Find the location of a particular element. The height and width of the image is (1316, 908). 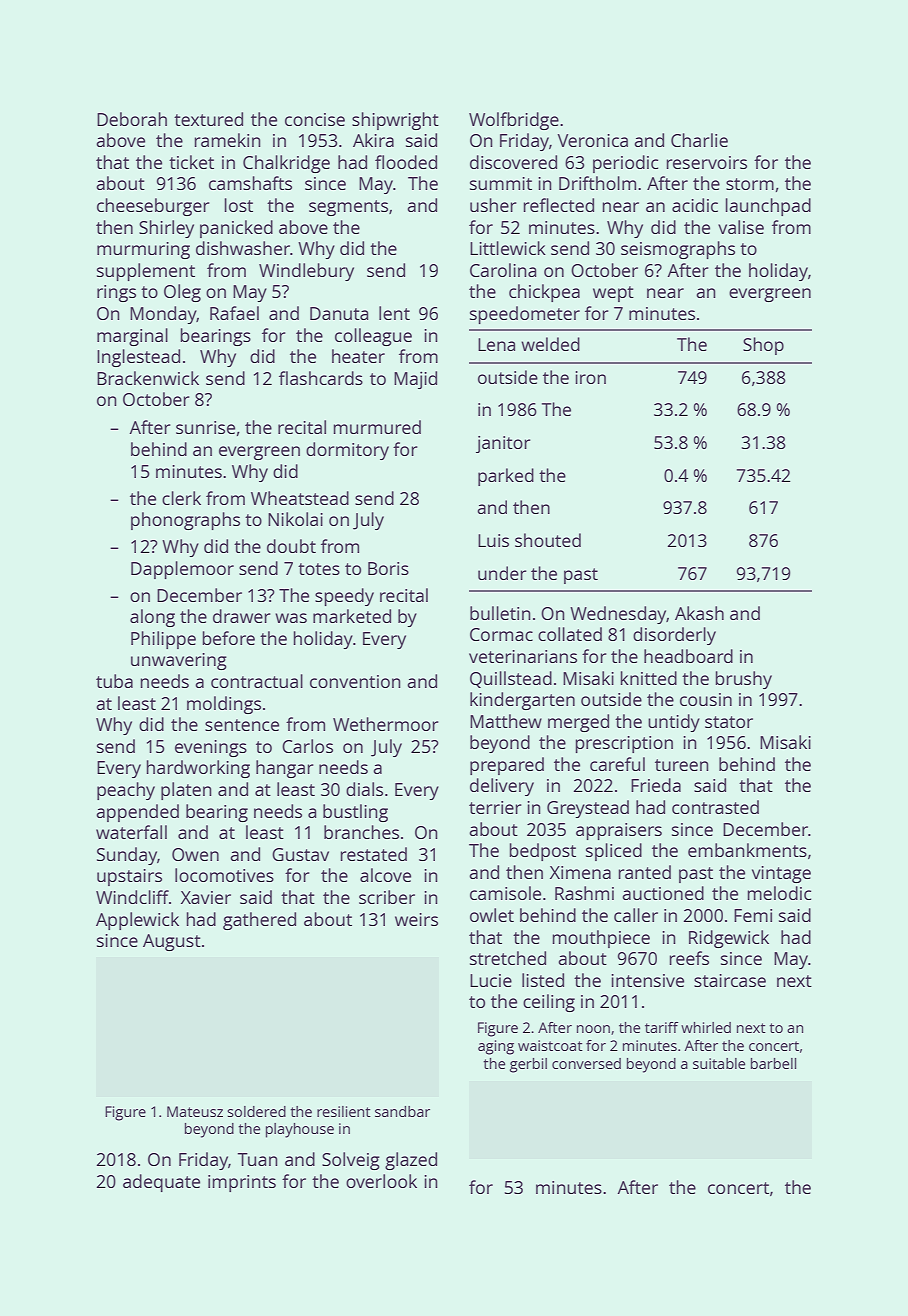

reefs is located at coordinates (689, 958).
